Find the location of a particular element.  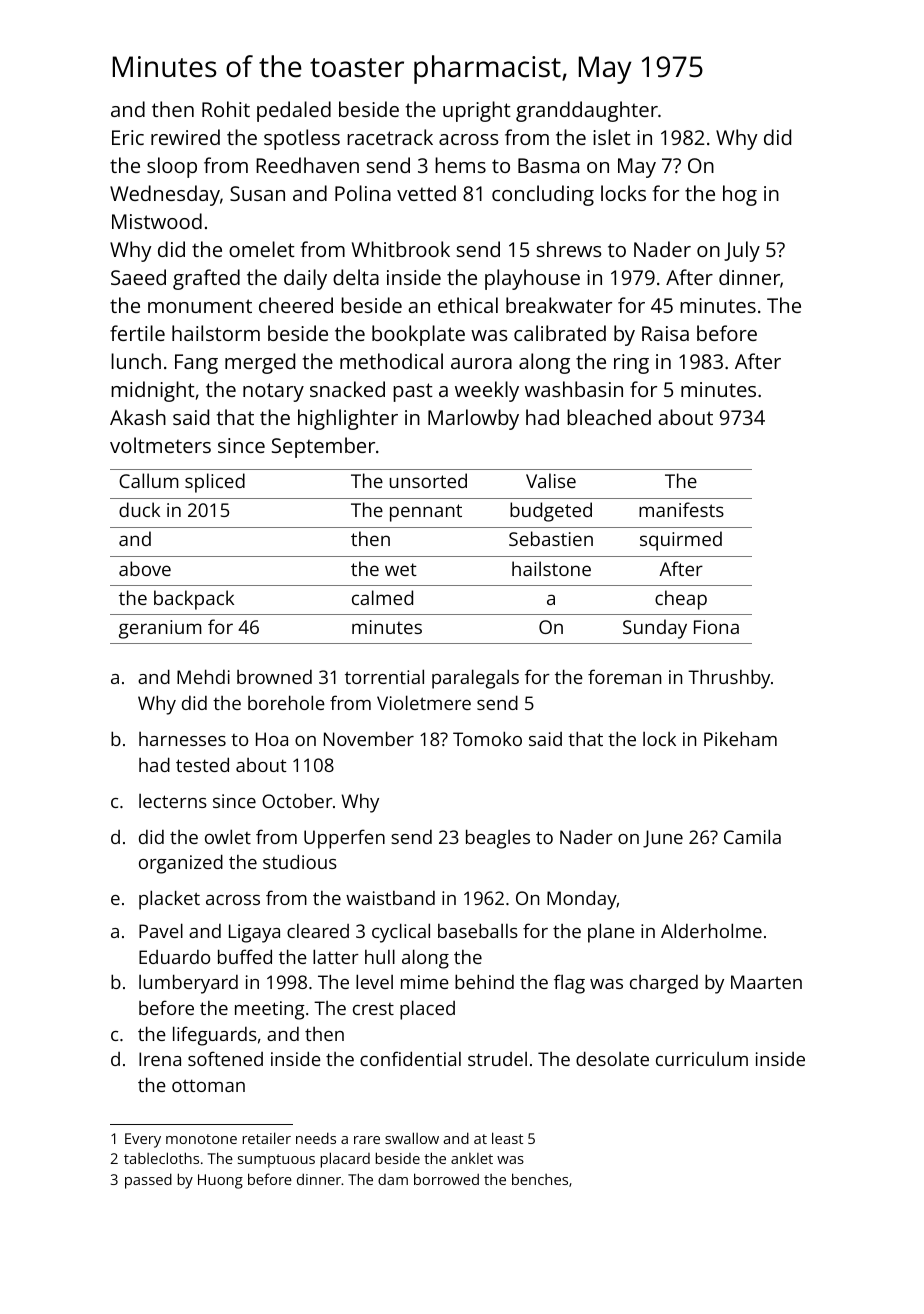

Eric is located at coordinates (128, 137).
